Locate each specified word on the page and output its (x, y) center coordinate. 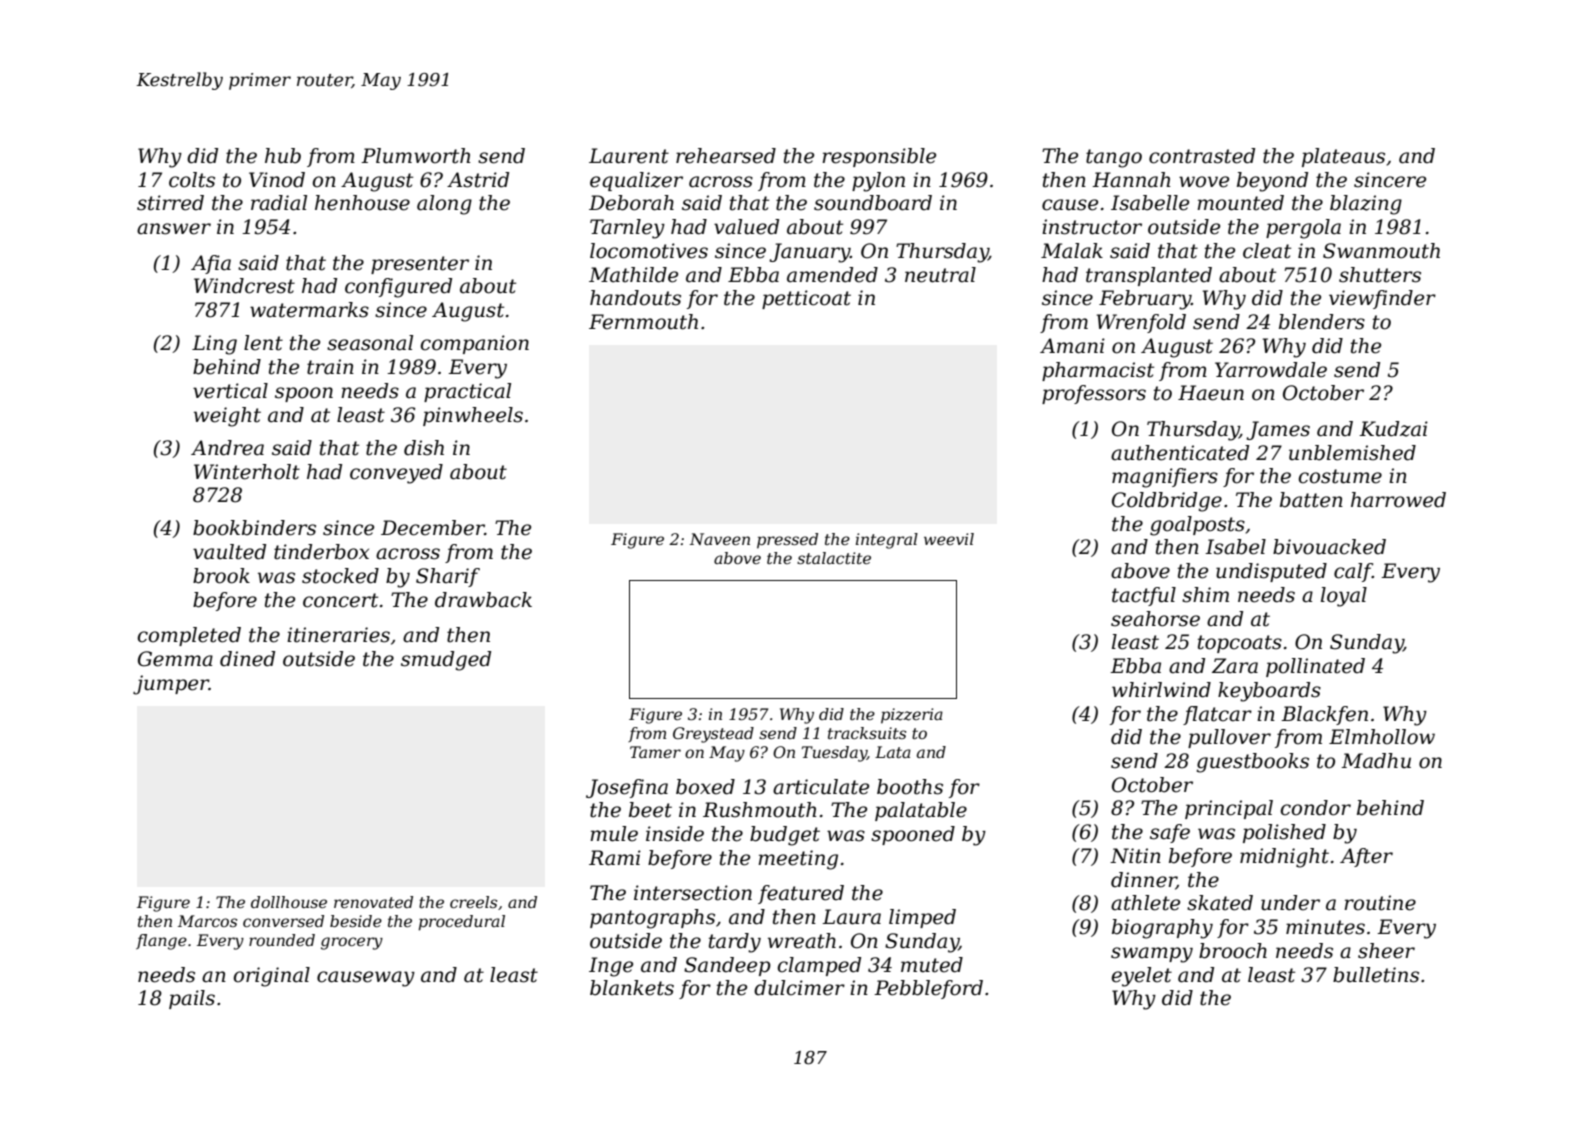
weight (227, 417)
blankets (632, 988)
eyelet (1142, 977)
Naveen (719, 539)
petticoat (806, 299)
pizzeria (912, 716)
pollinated (1315, 667)
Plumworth (416, 156)
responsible (879, 157)
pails (192, 999)
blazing (1366, 205)
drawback (483, 600)
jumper (171, 685)
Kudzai (1393, 429)
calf (1353, 572)
